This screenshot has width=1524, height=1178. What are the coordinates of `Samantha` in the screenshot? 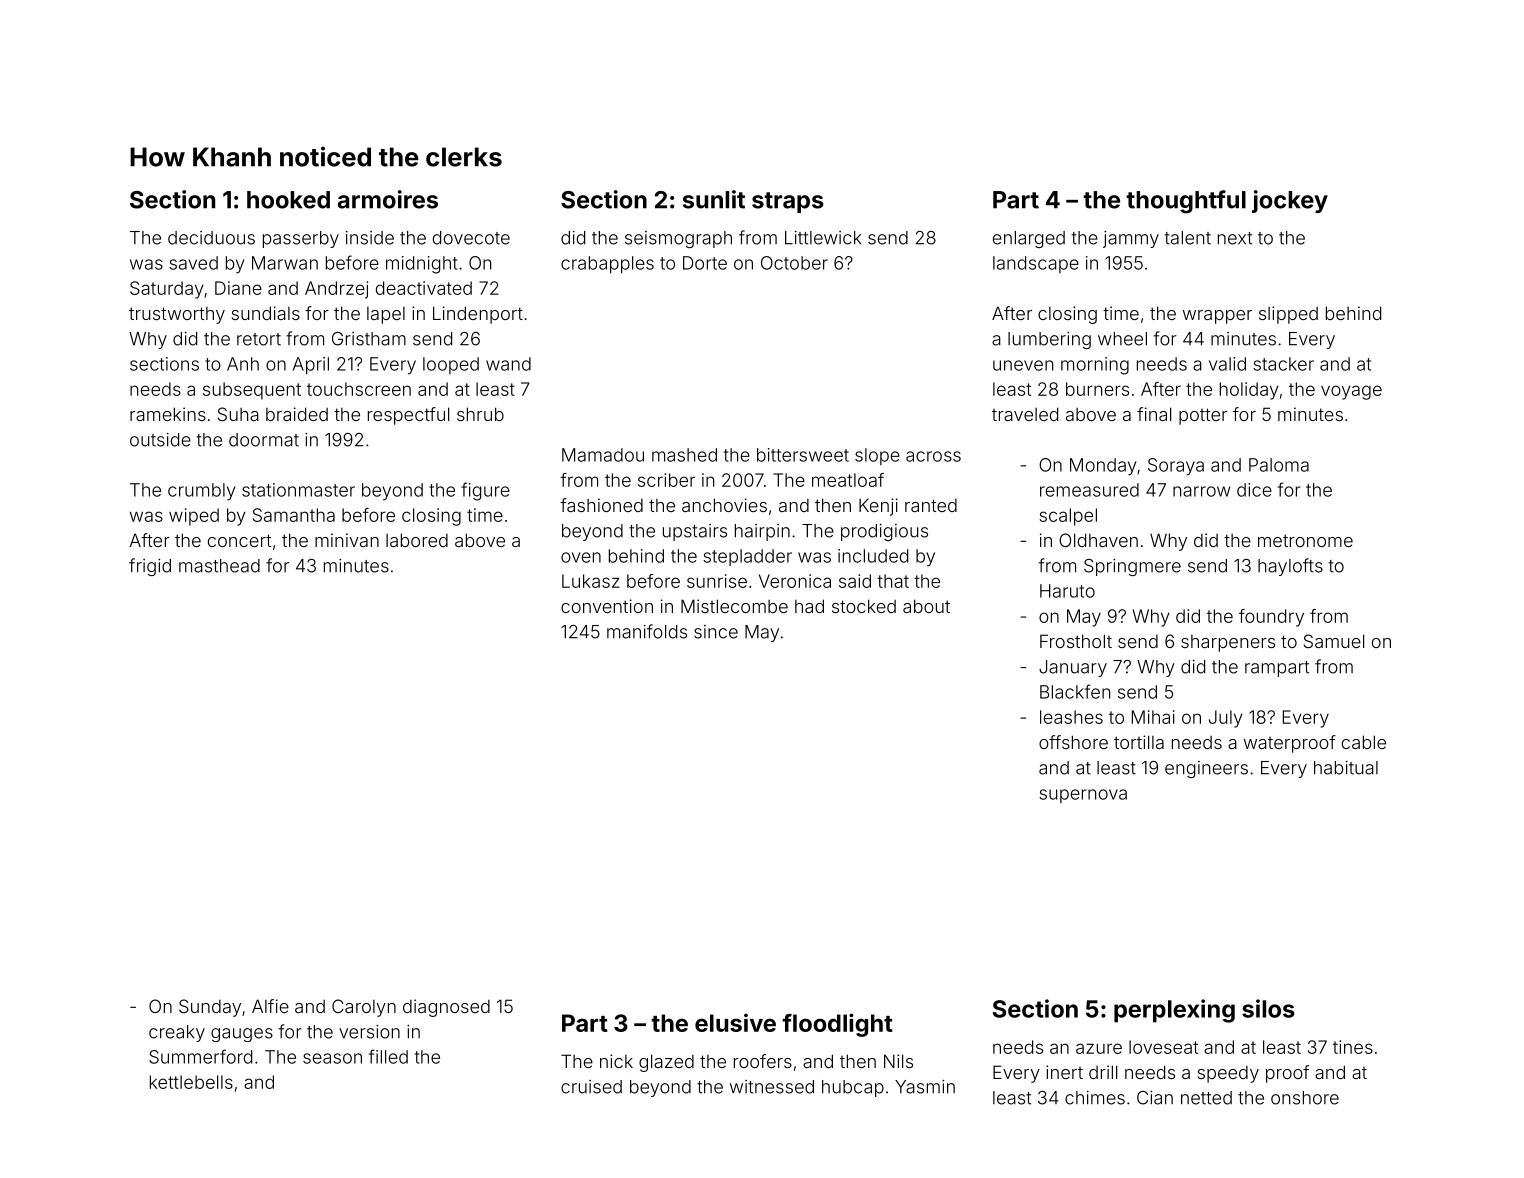 It's located at (294, 515).
